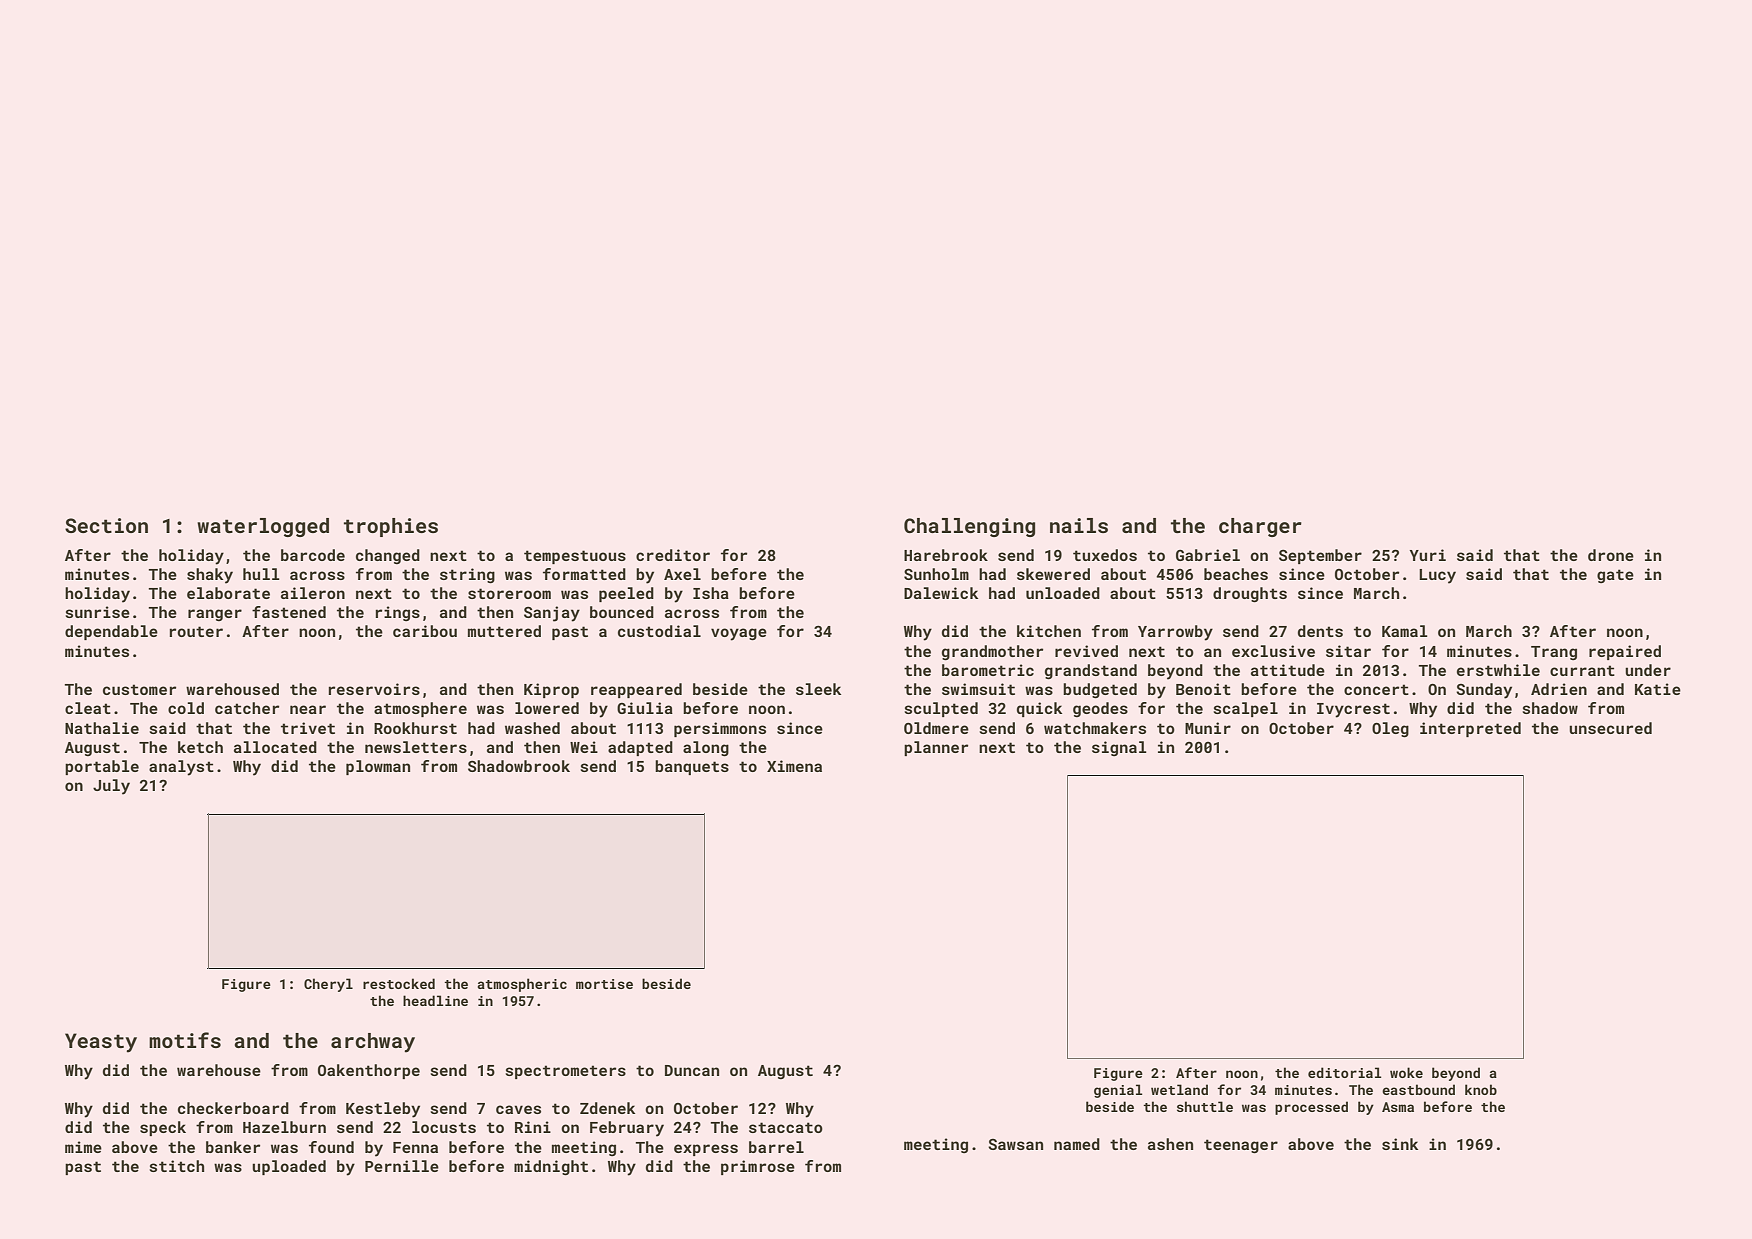  What do you see at coordinates (1390, 730) in the image?
I see `Oleg` at bounding box center [1390, 730].
